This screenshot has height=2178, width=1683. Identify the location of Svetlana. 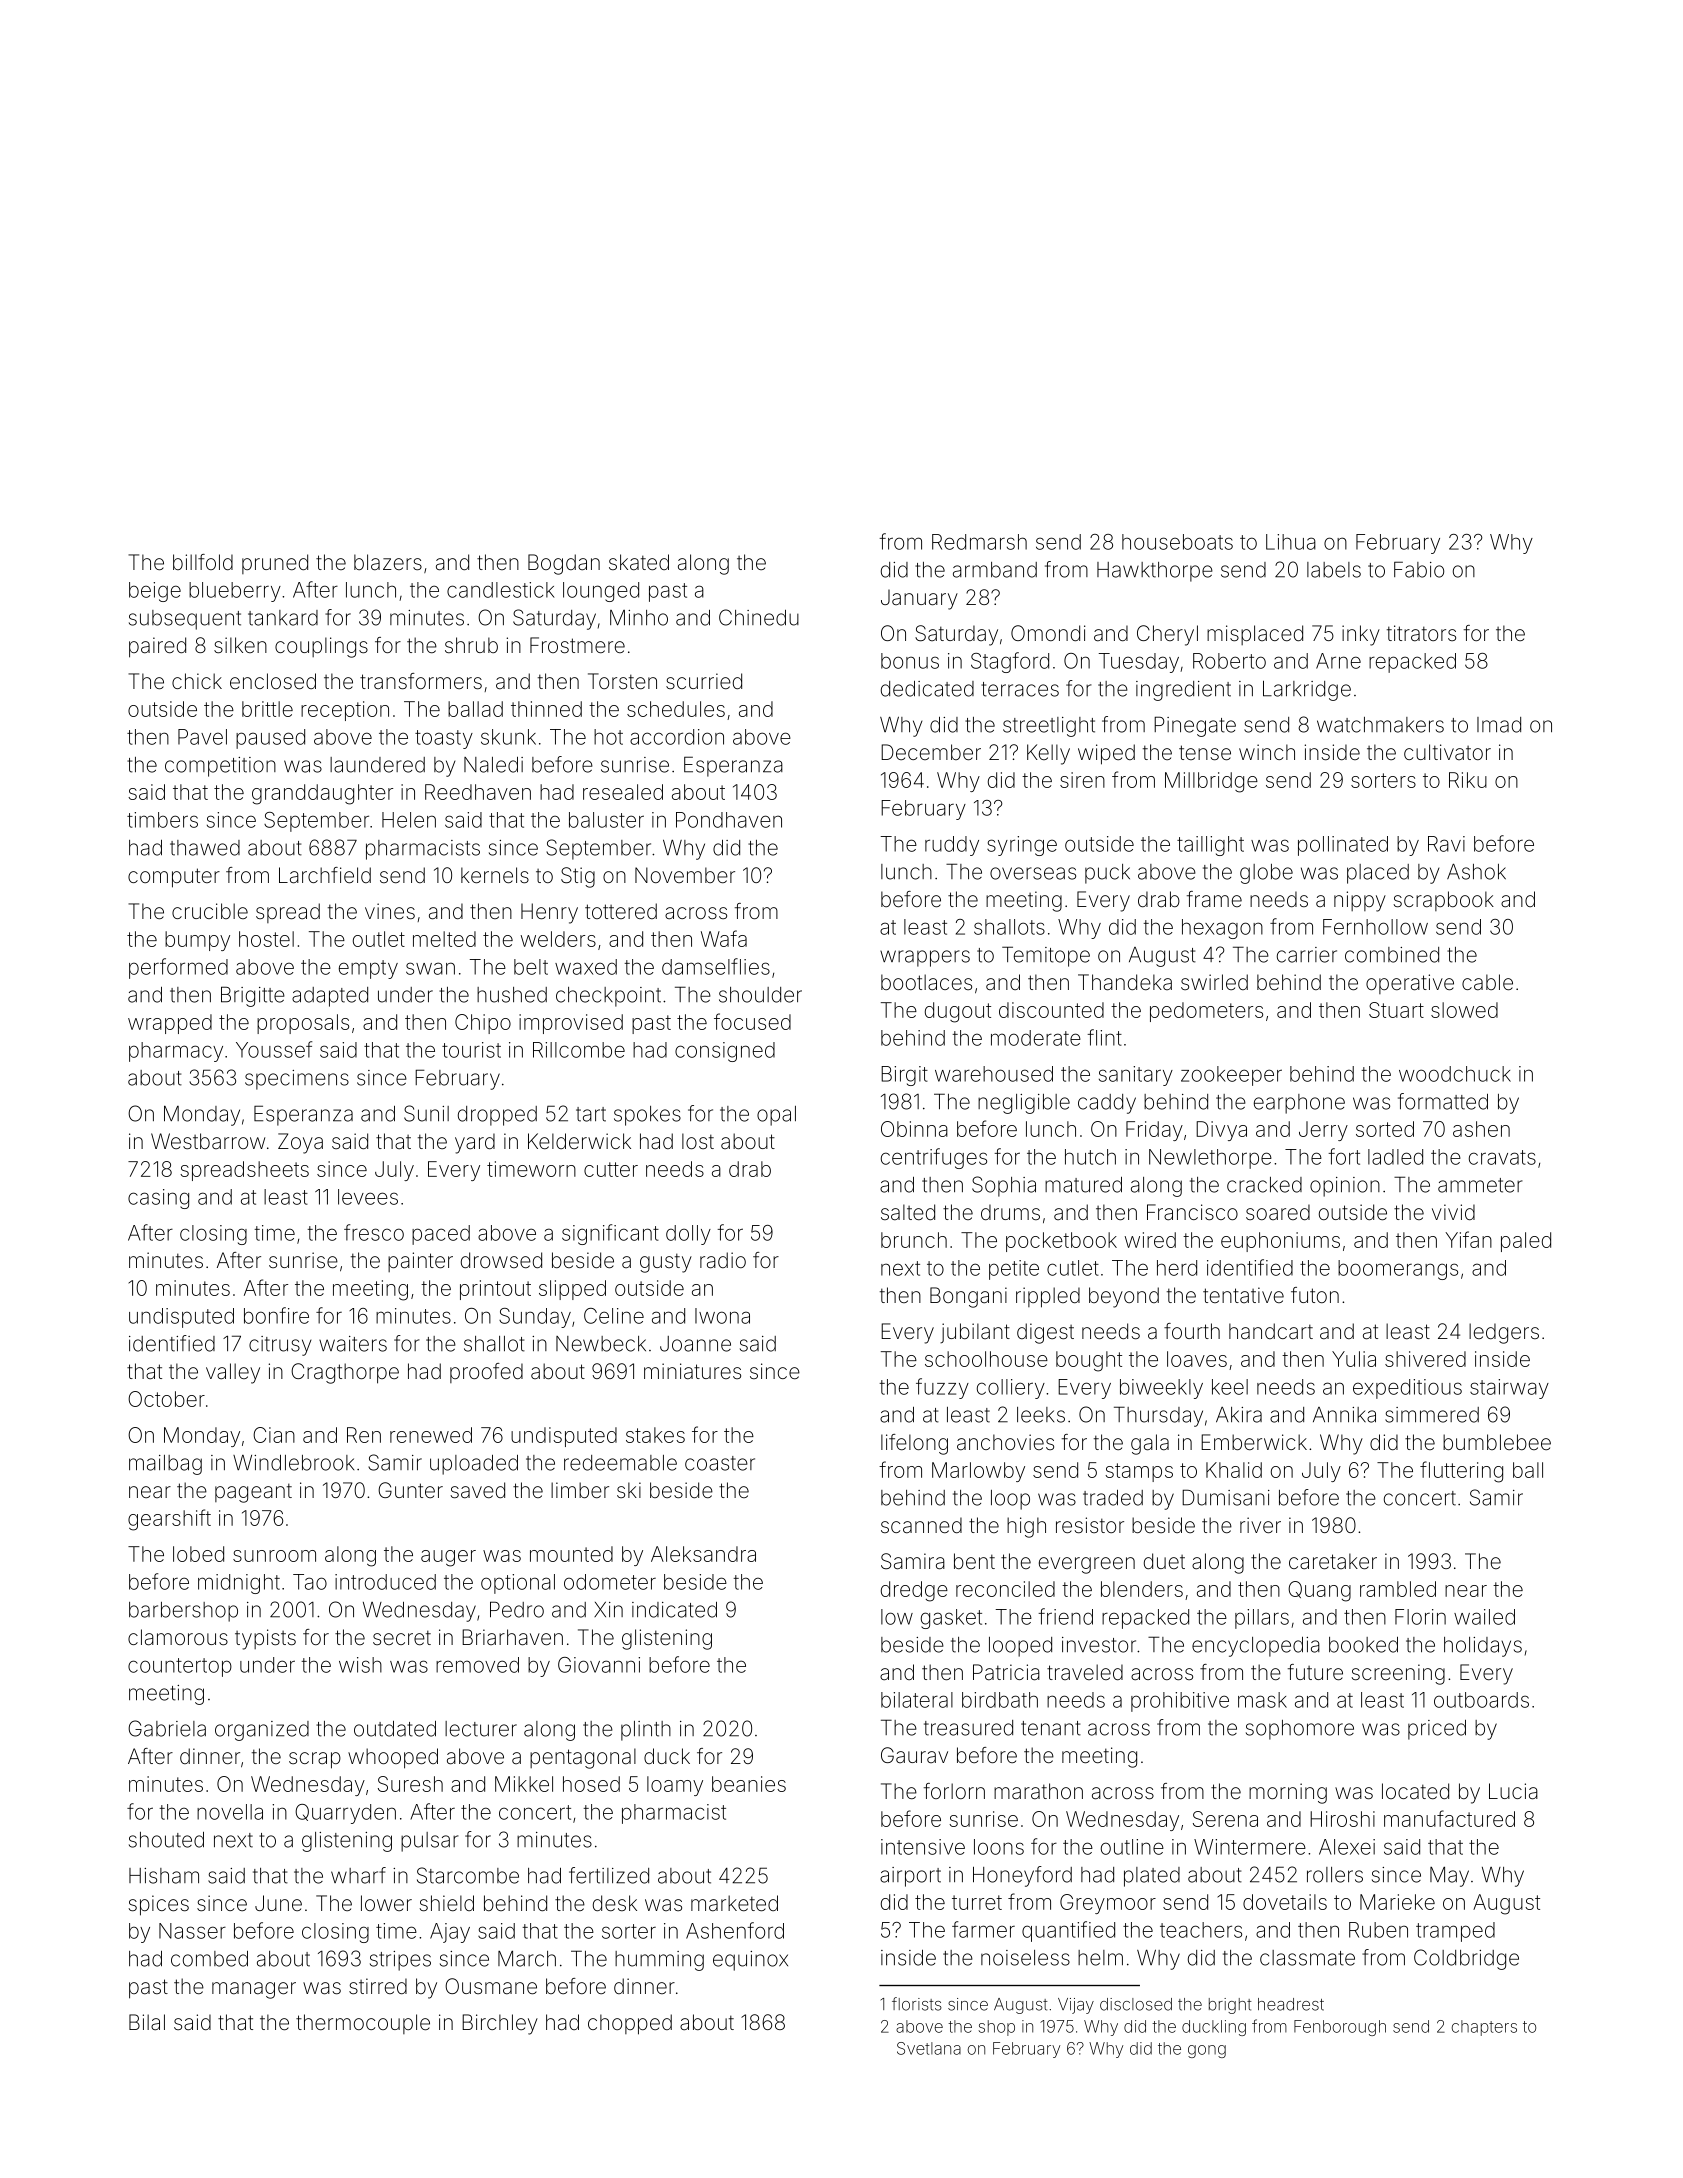
(929, 2048).
